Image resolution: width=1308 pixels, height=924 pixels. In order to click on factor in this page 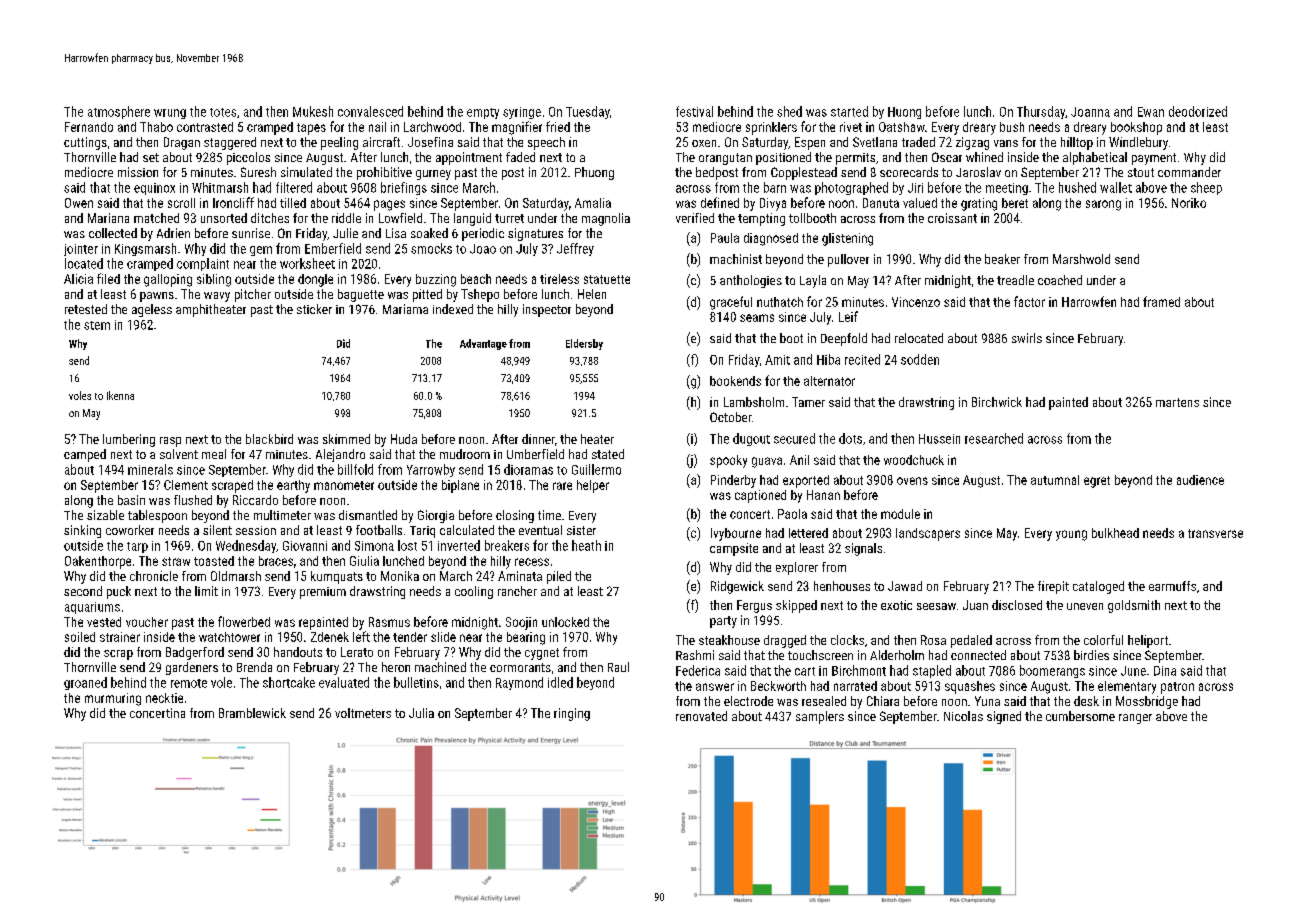, I will do `click(1029, 301)`.
